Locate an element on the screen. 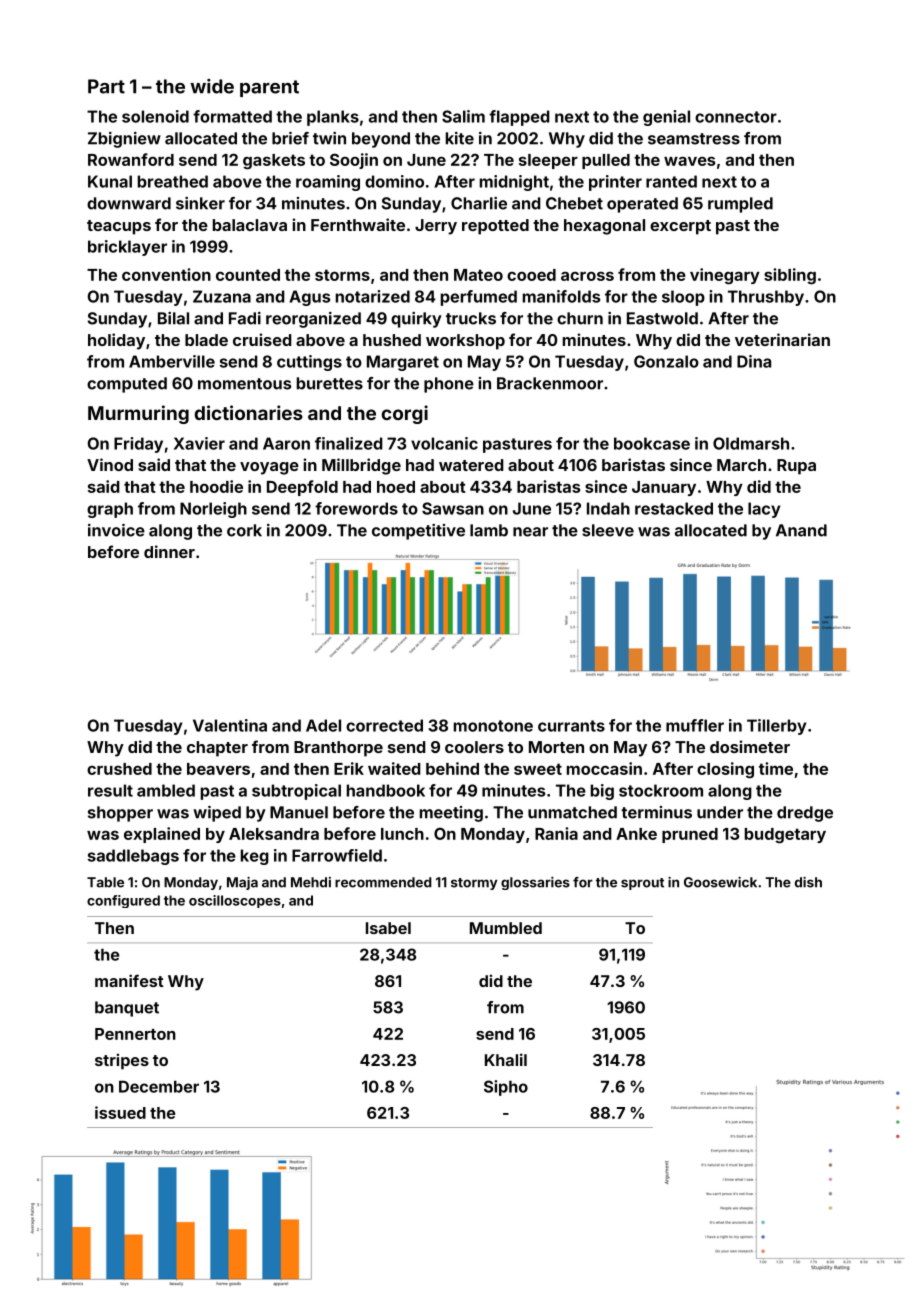 The width and height of the screenshot is (924, 1308). flapped is located at coordinates (519, 118).
